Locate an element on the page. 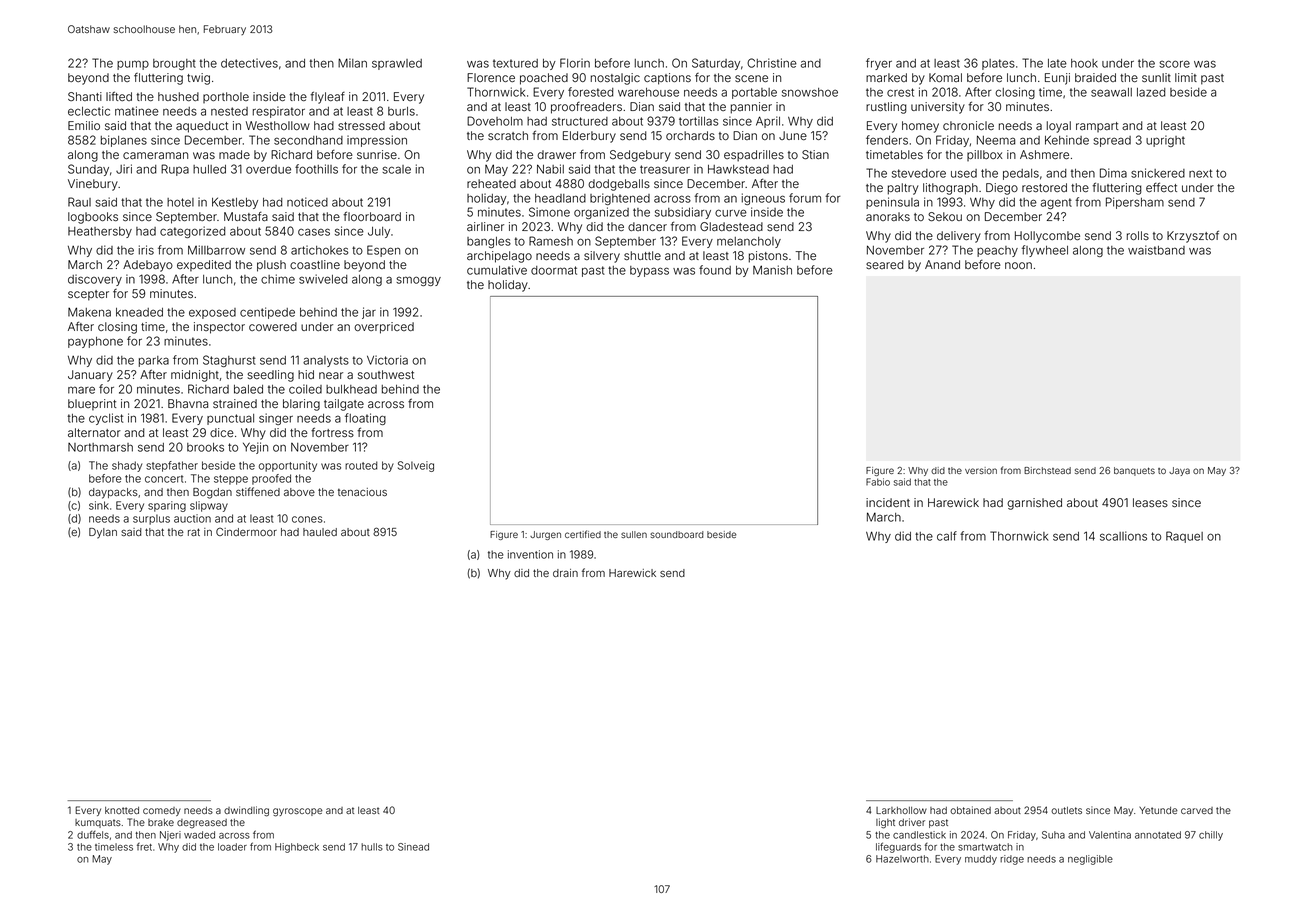 The width and height of the page is (1308, 924). invention is located at coordinates (530, 554).
